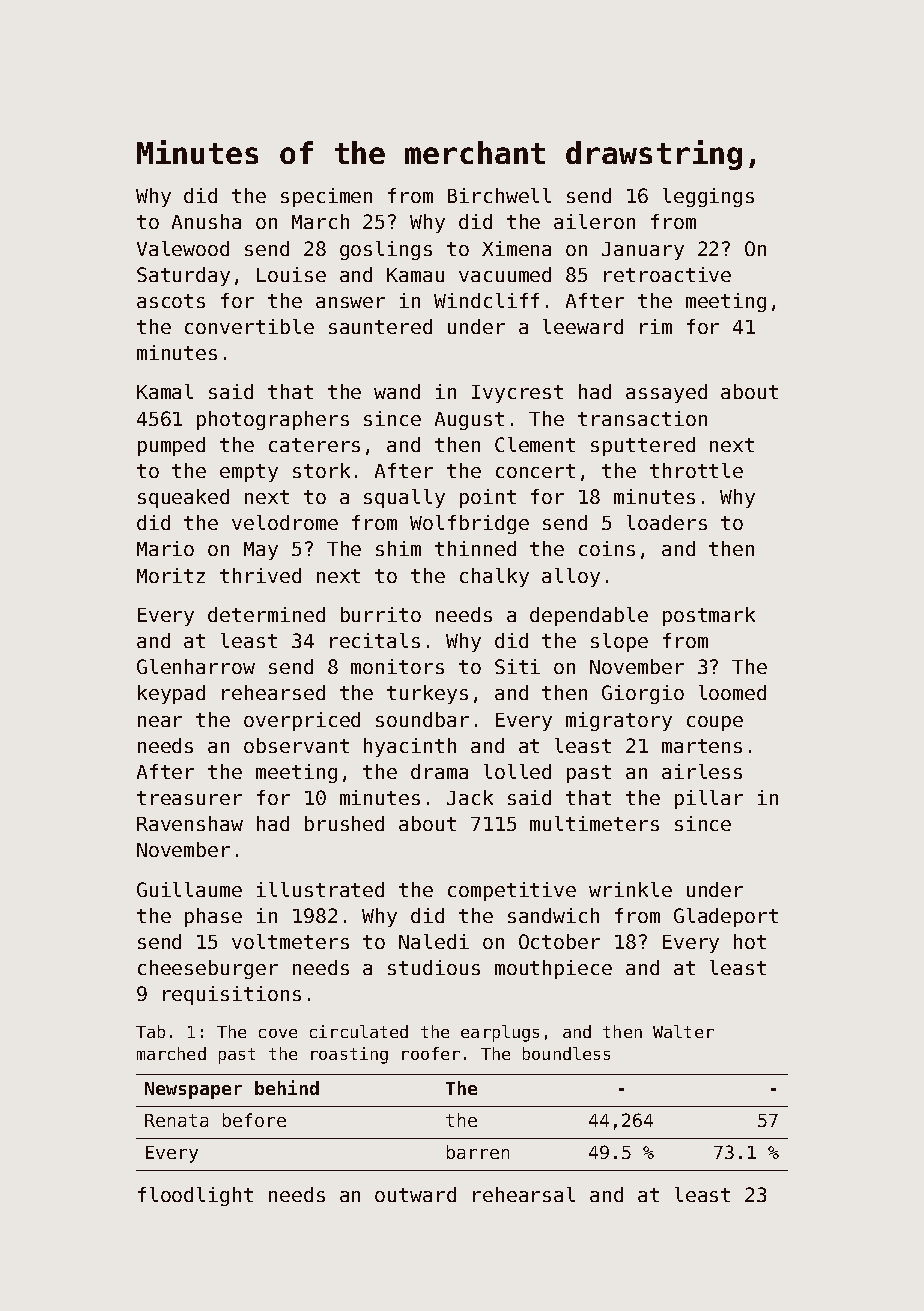 The image size is (924, 1311). Describe the element at coordinates (195, 1196) in the screenshot. I see `floodlight` at that location.
